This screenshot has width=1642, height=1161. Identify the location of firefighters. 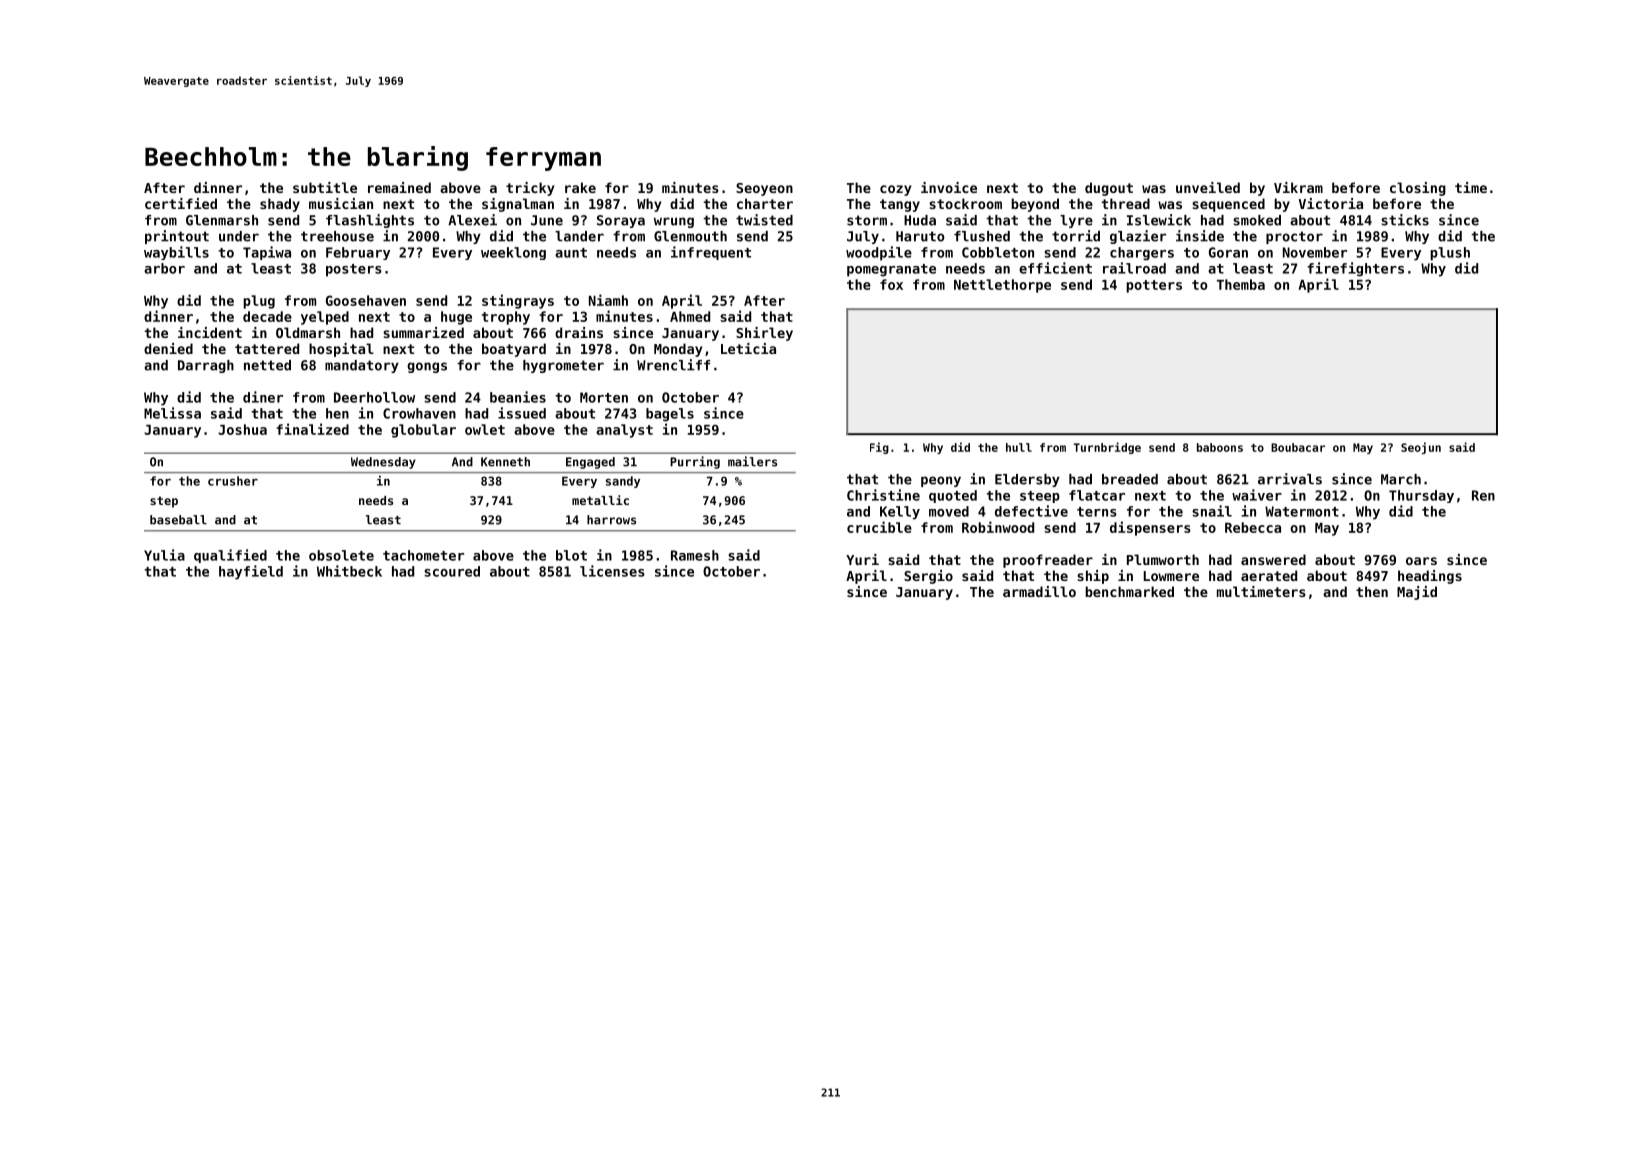
(1355, 269).
